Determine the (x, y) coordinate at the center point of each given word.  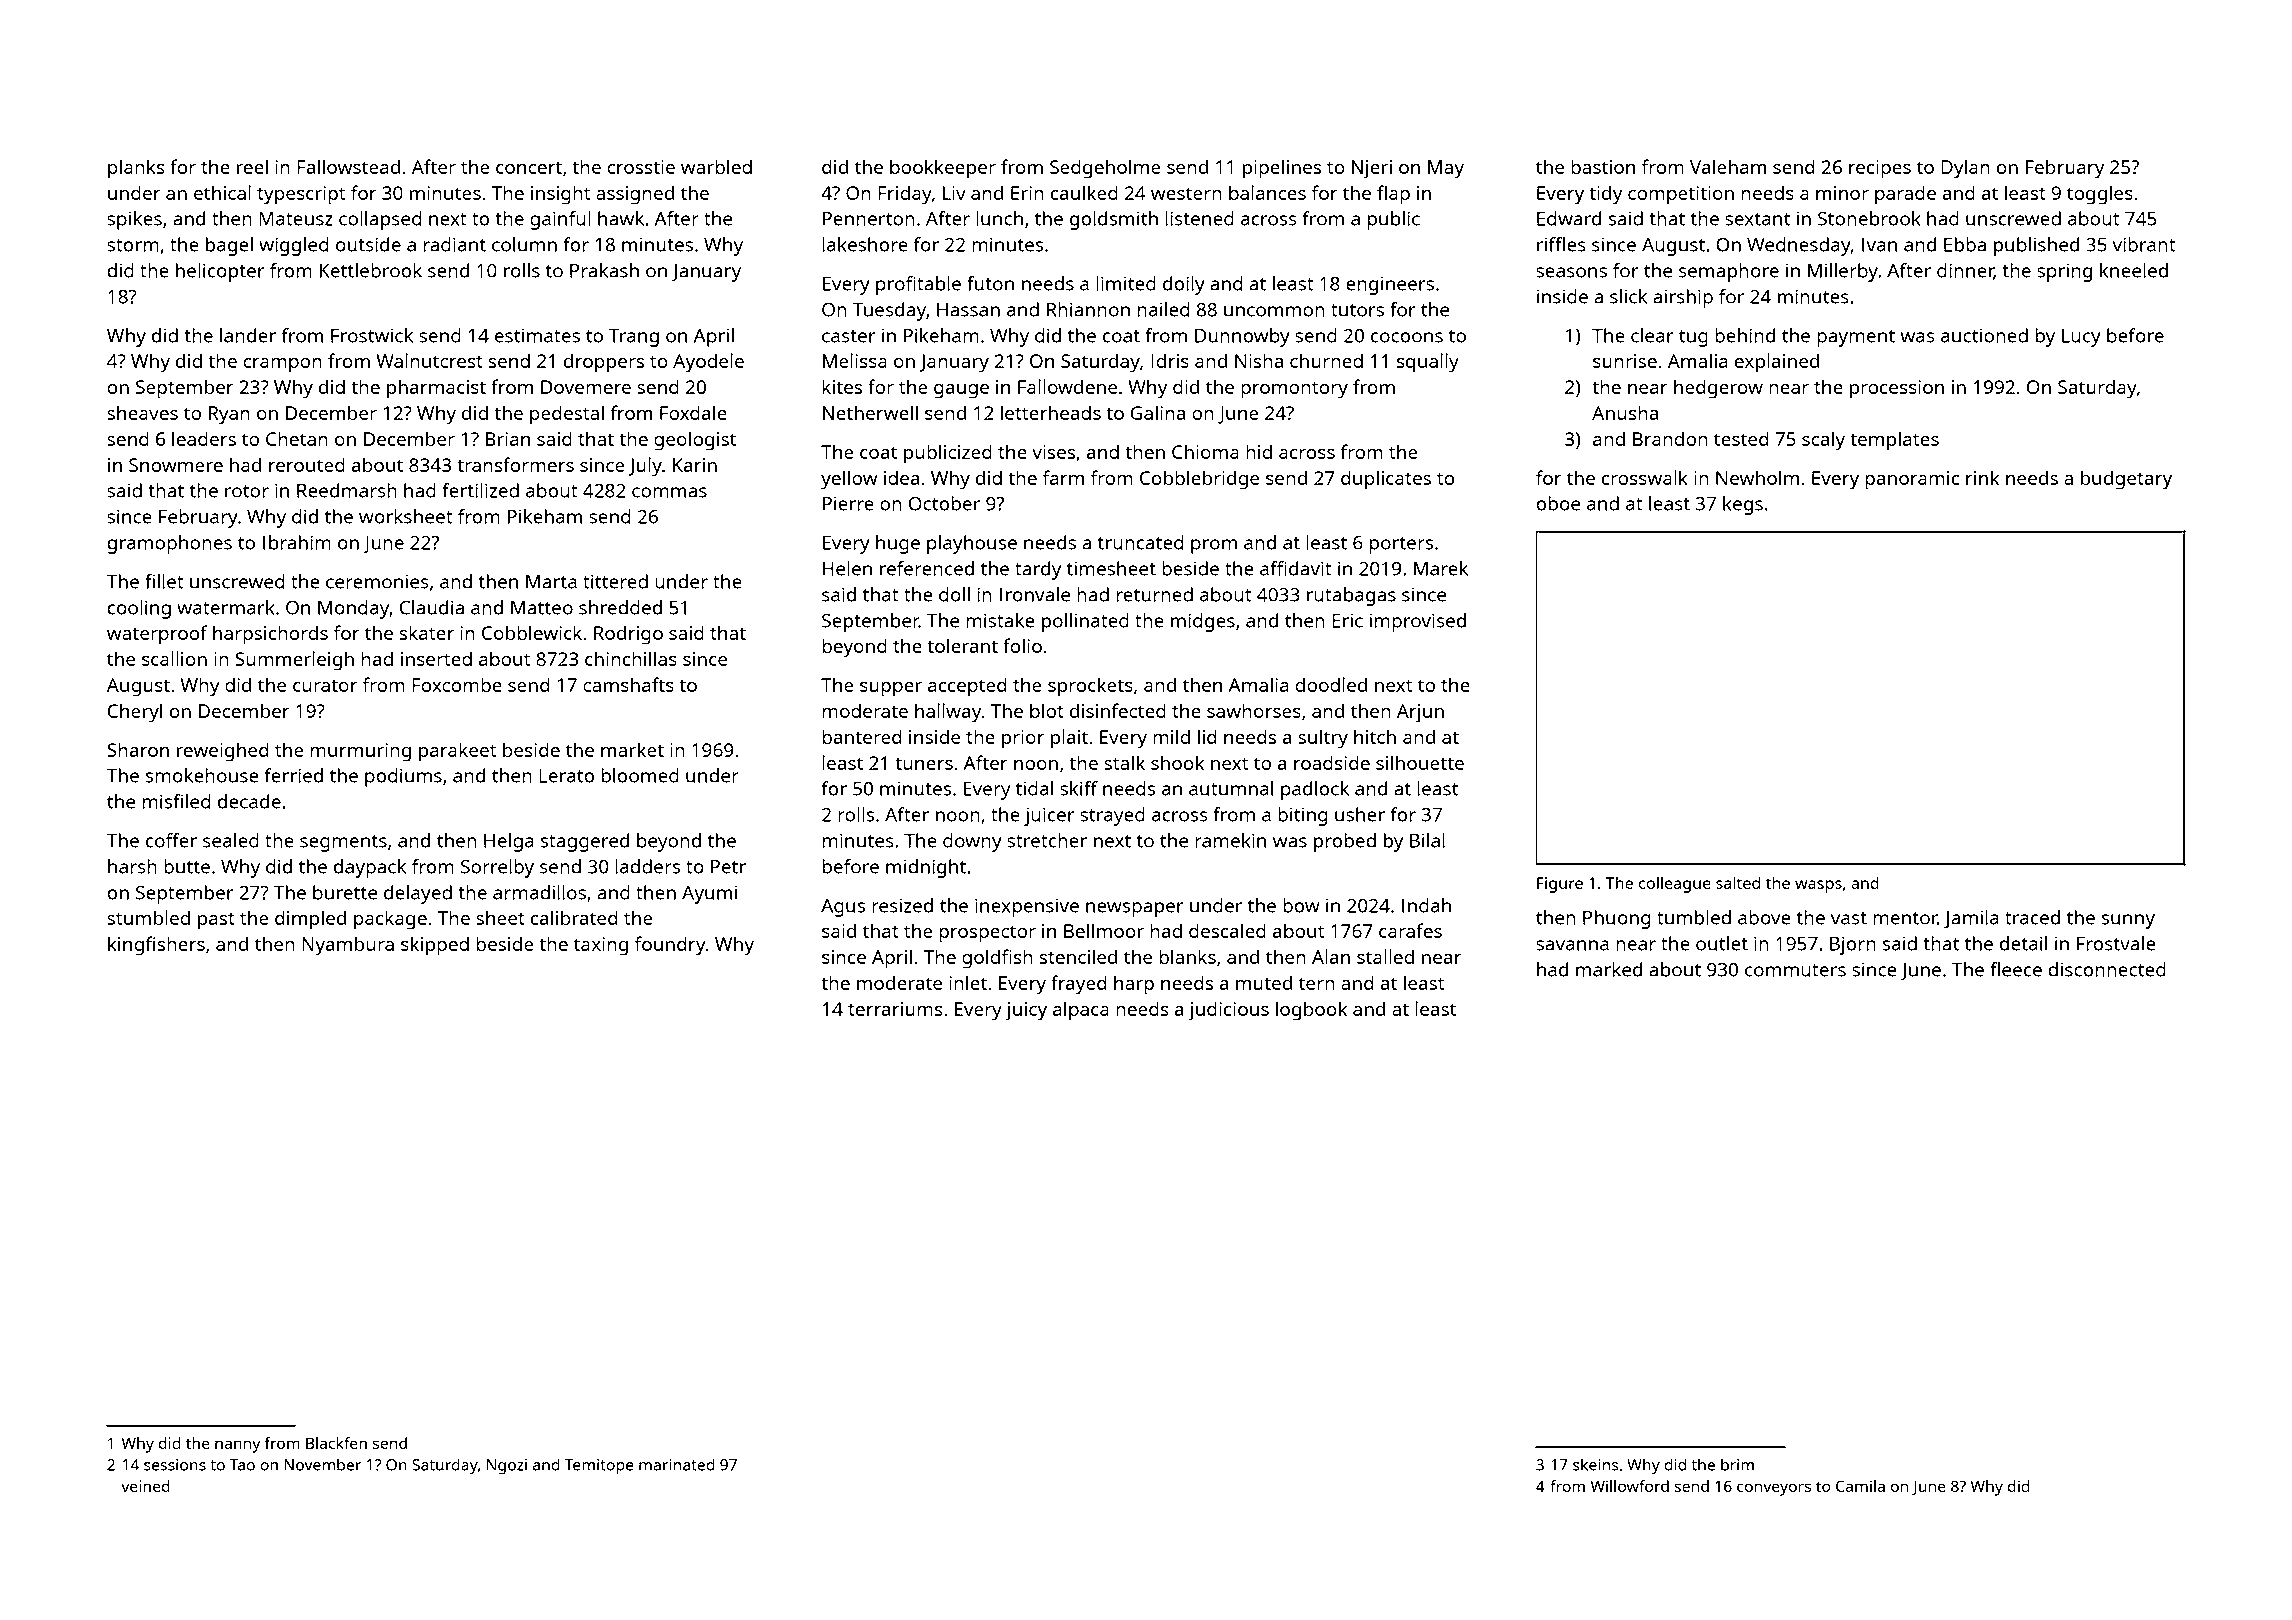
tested (1741, 438)
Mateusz (296, 218)
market (632, 749)
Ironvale (1035, 594)
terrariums (895, 1009)
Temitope (599, 1466)
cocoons (1407, 337)
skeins (1595, 1464)
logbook (1311, 1011)
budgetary (2126, 480)
